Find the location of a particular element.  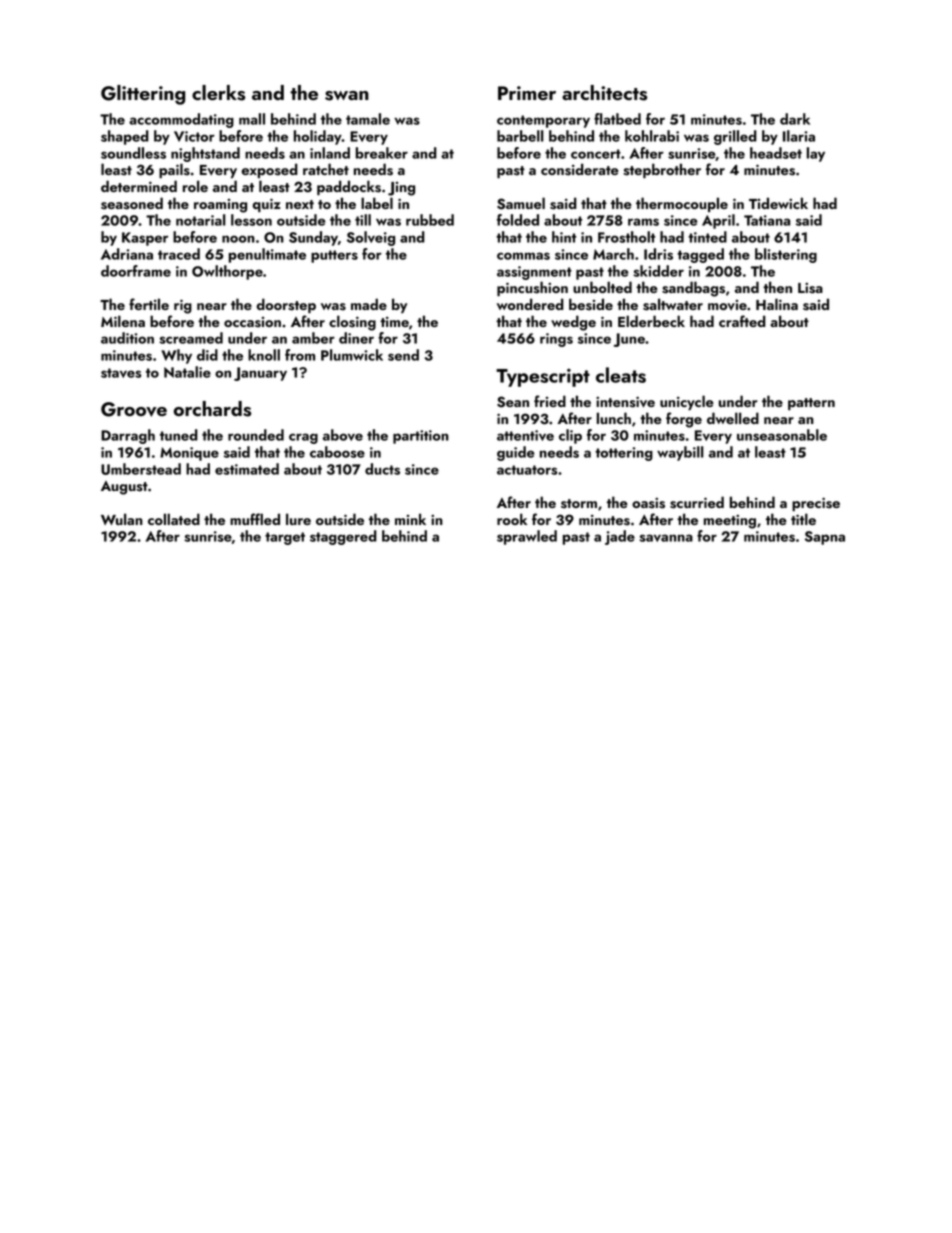

staggered is located at coordinates (343, 537).
